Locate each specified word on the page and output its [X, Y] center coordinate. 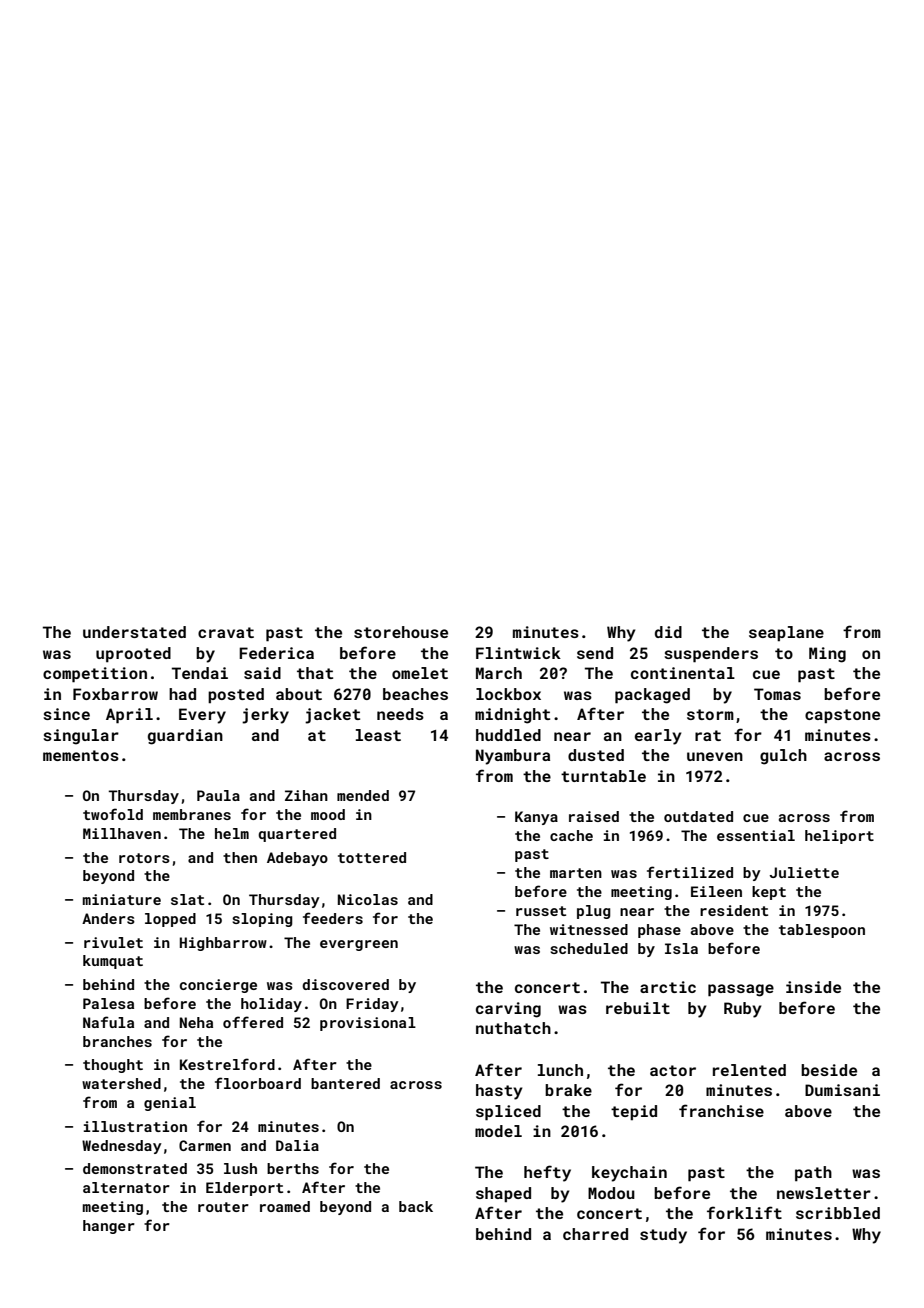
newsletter [824, 1193]
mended [363, 795]
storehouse [401, 632]
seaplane [786, 633]
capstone [842, 716]
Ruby [743, 1010]
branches [117, 1041]
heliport [839, 837]
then [240, 857]
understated [134, 632]
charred [595, 1234]
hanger [109, 1227]
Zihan [306, 795]
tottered [372, 857]
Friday [372, 1005]
